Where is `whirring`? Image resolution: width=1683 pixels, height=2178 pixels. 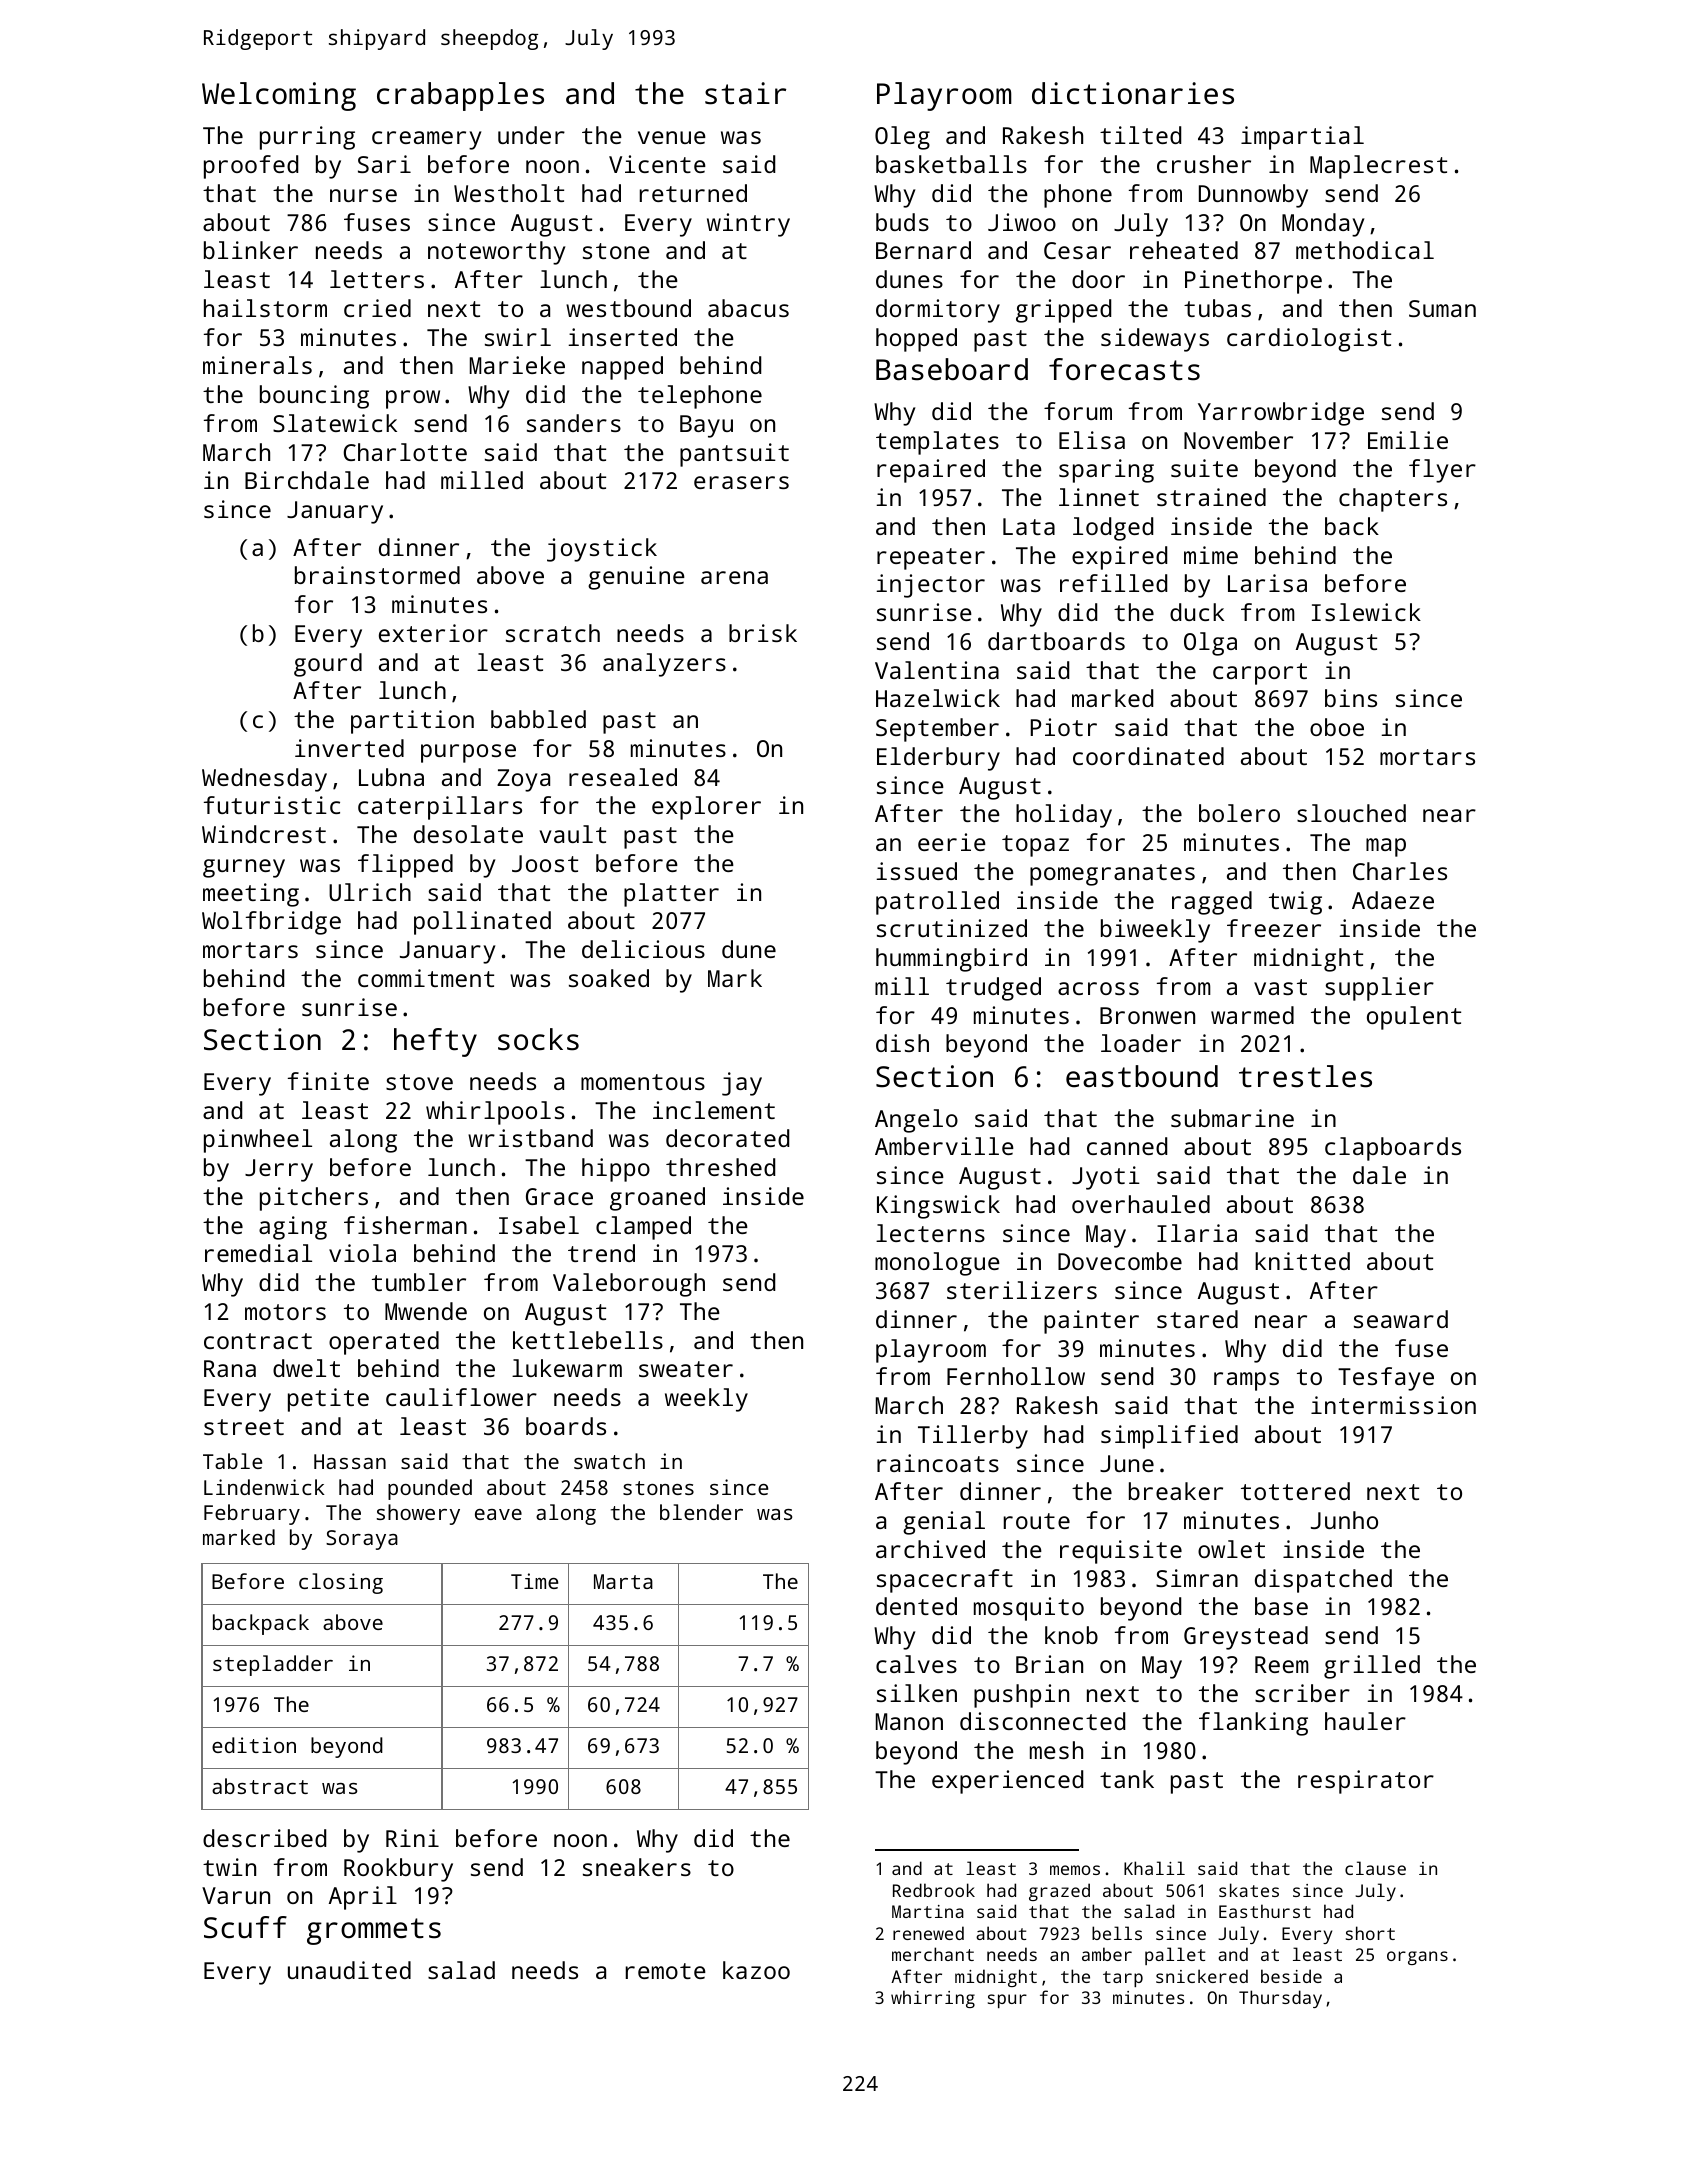 whirring is located at coordinates (933, 1999).
